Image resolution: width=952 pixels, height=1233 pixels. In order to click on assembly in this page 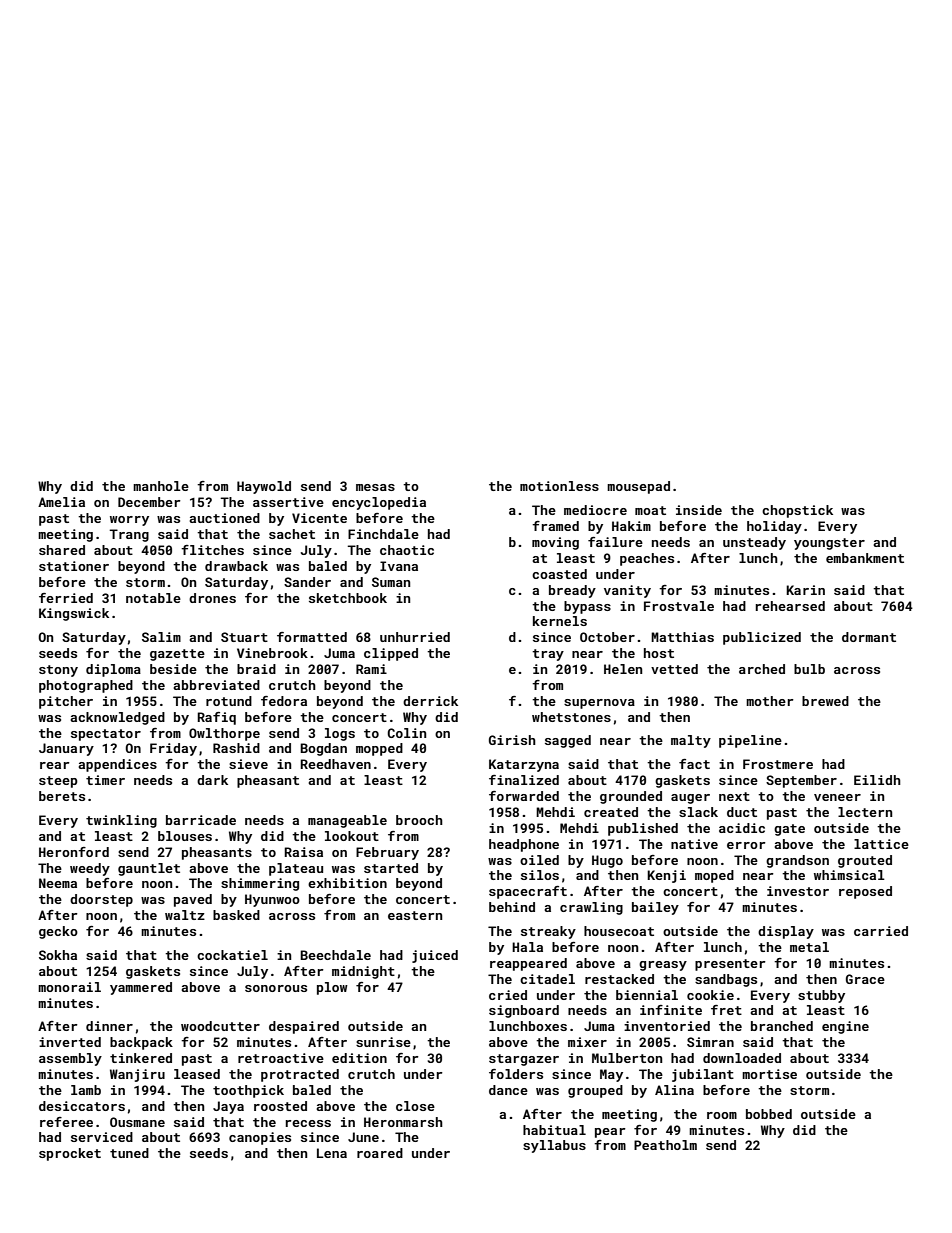, I will do `click(70, 1059)`.
